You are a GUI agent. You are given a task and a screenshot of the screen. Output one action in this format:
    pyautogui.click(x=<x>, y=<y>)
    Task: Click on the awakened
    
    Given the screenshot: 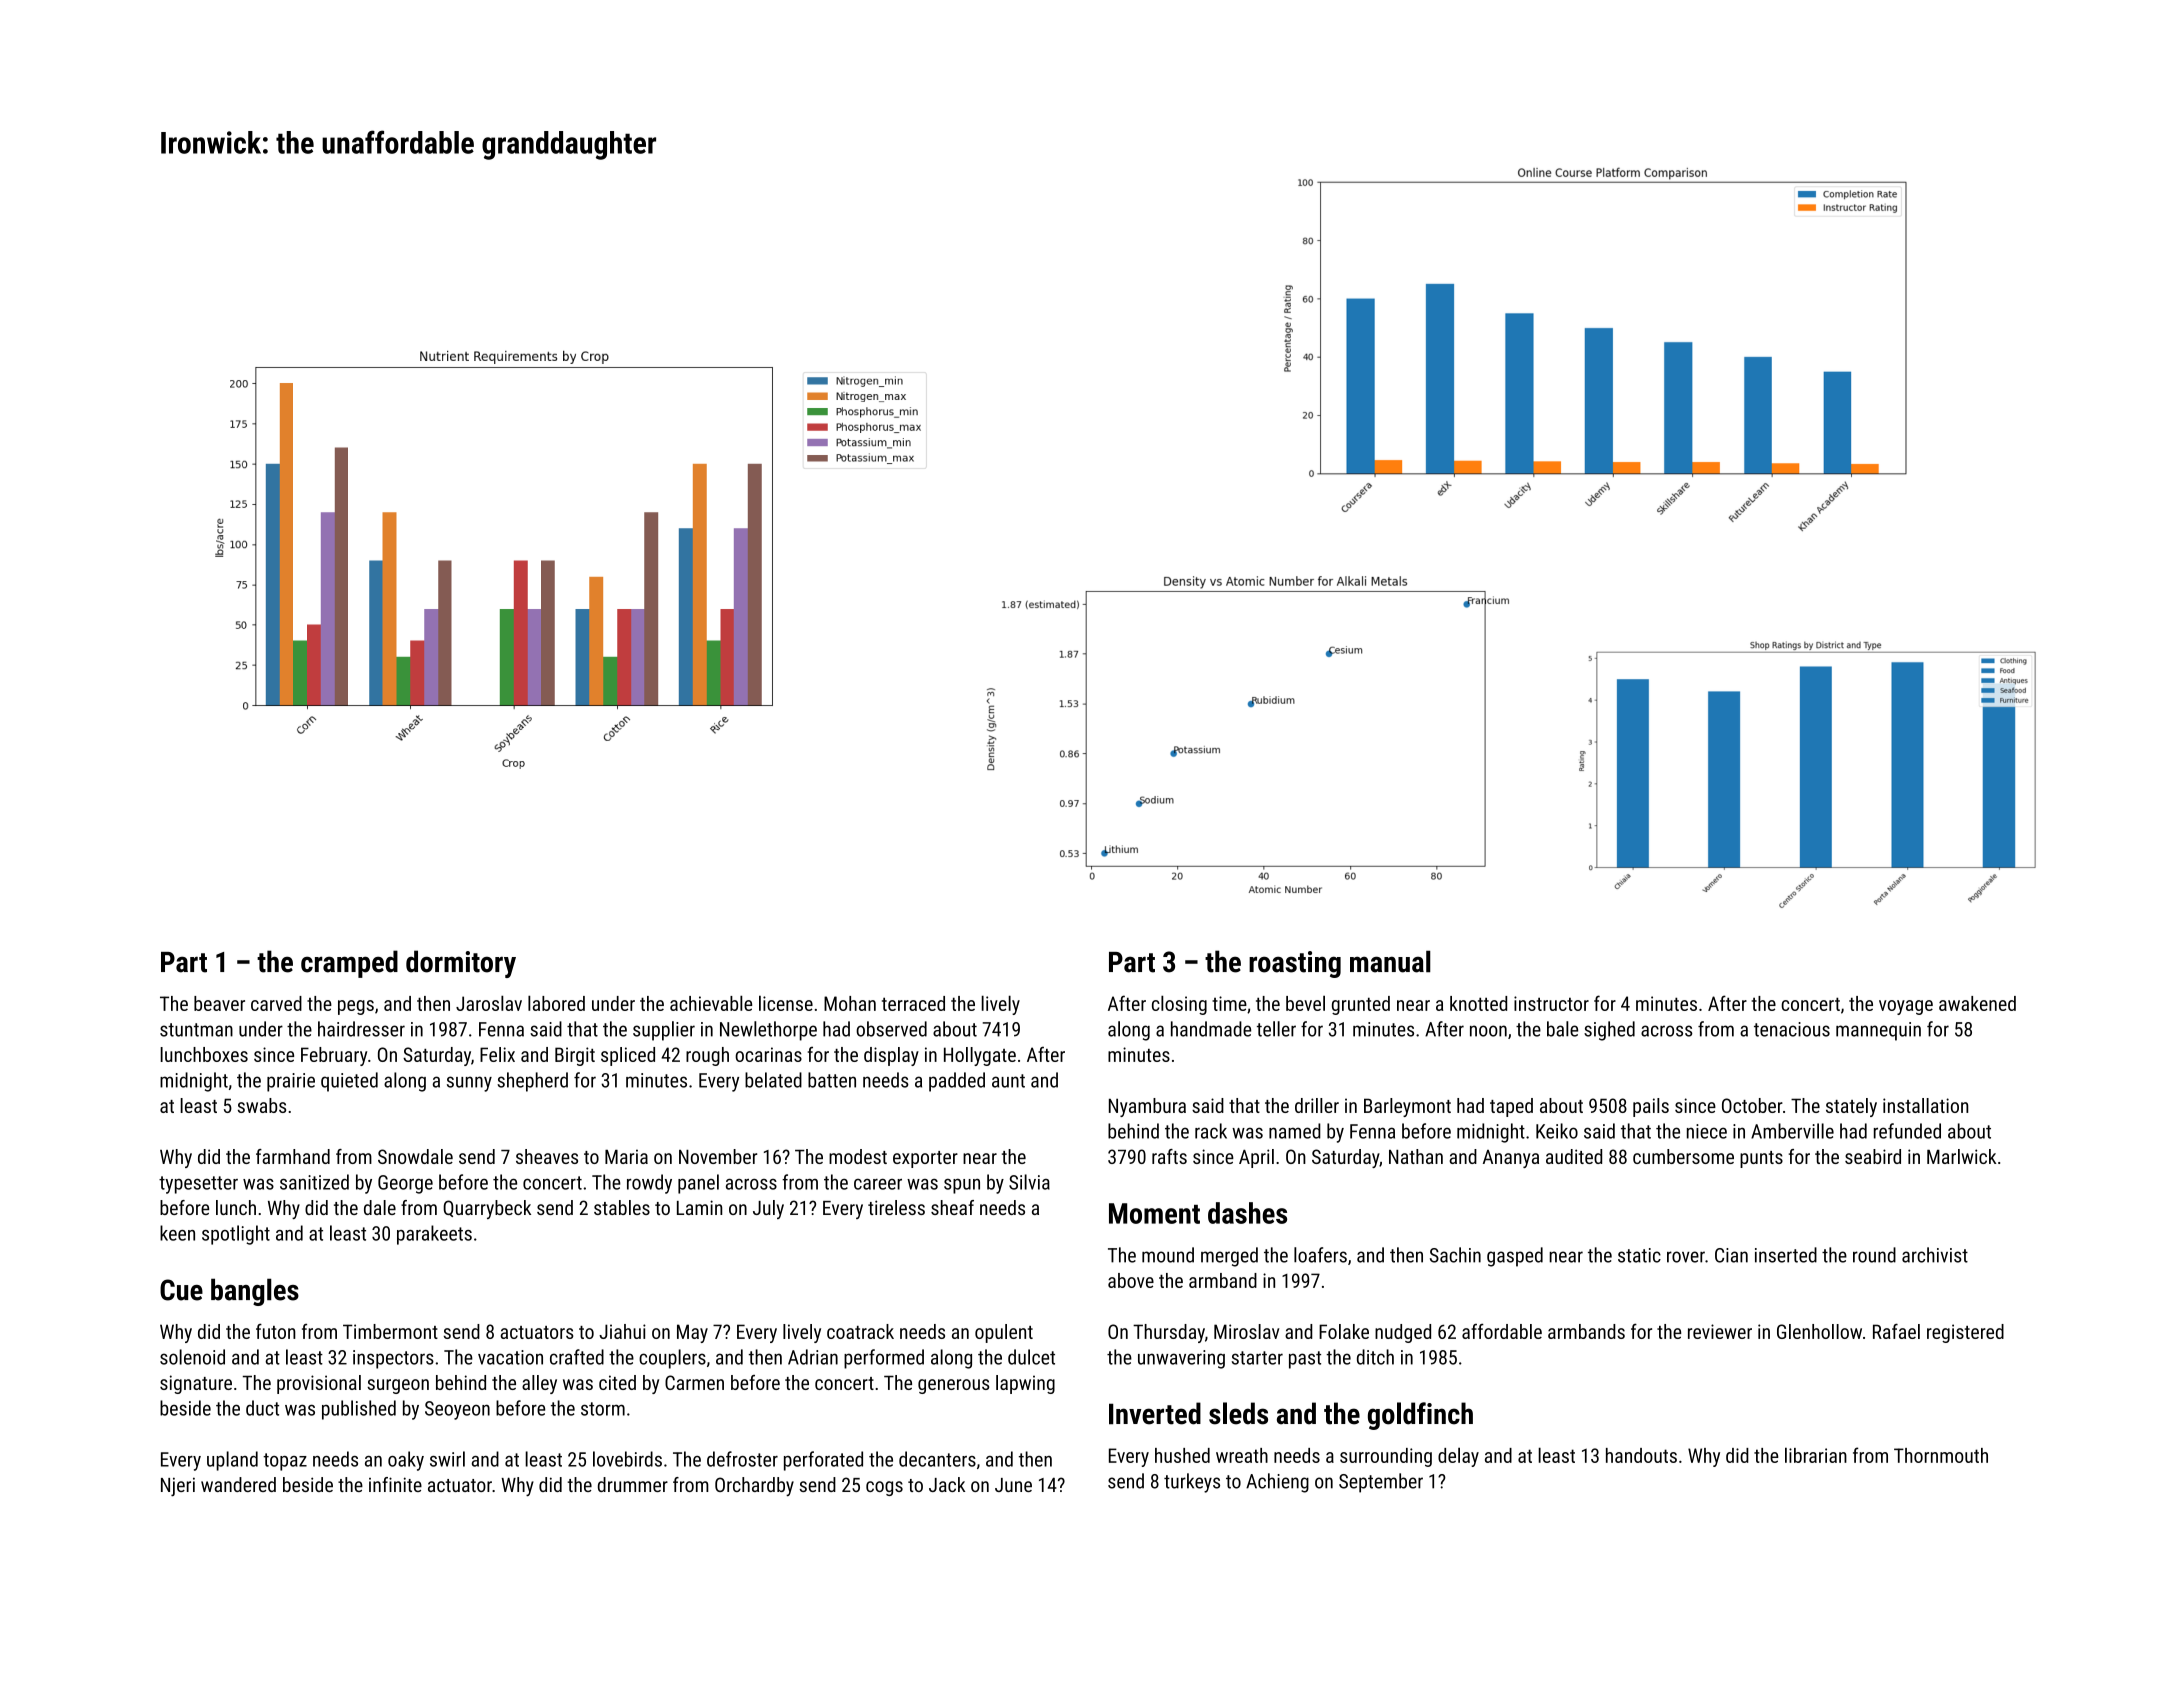 What is the action you would take?
    pyautogui.click(x=1977, y=1003)
